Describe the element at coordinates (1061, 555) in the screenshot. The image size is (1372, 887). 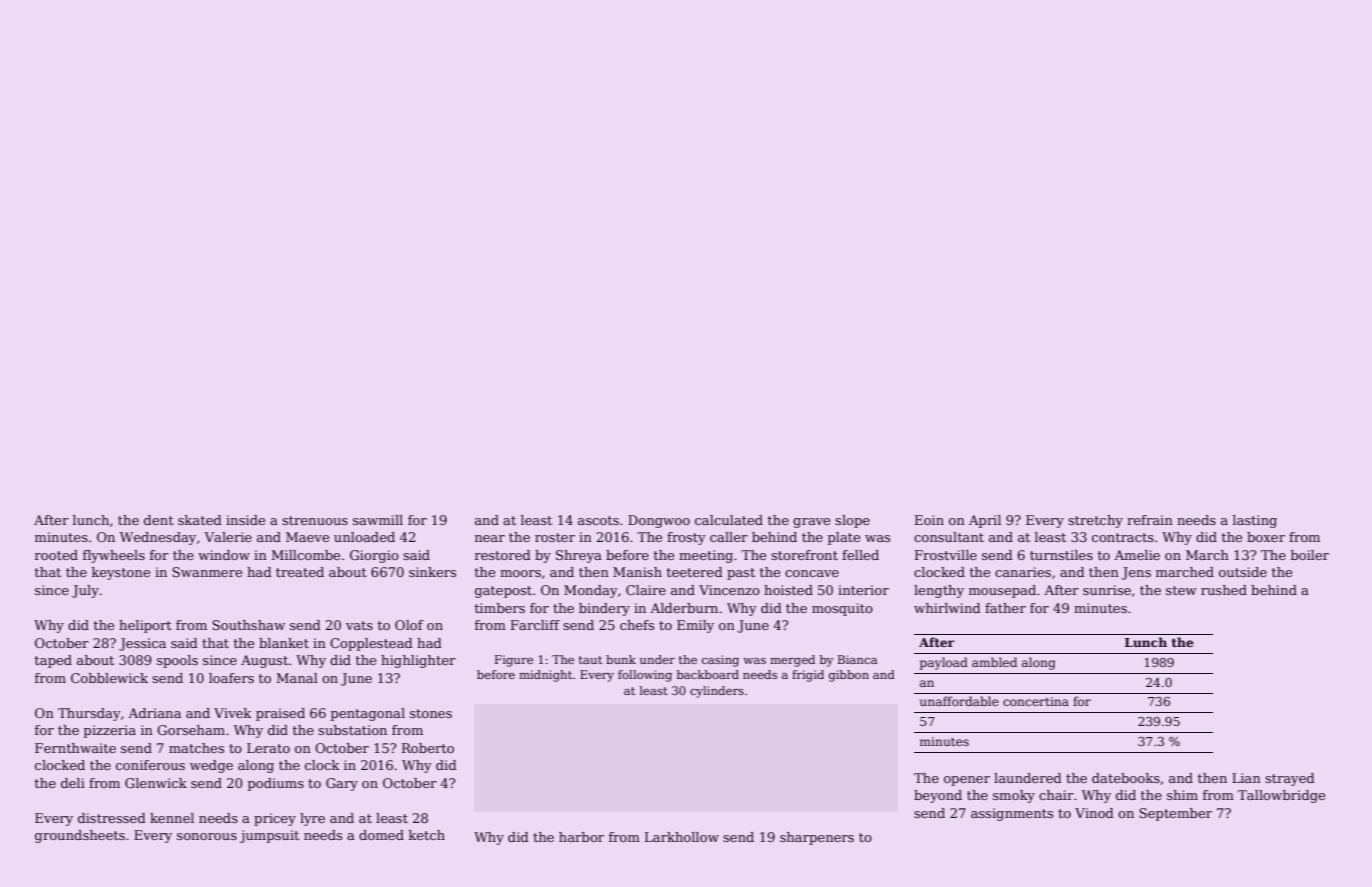
I see `turnstiles` at that location.
